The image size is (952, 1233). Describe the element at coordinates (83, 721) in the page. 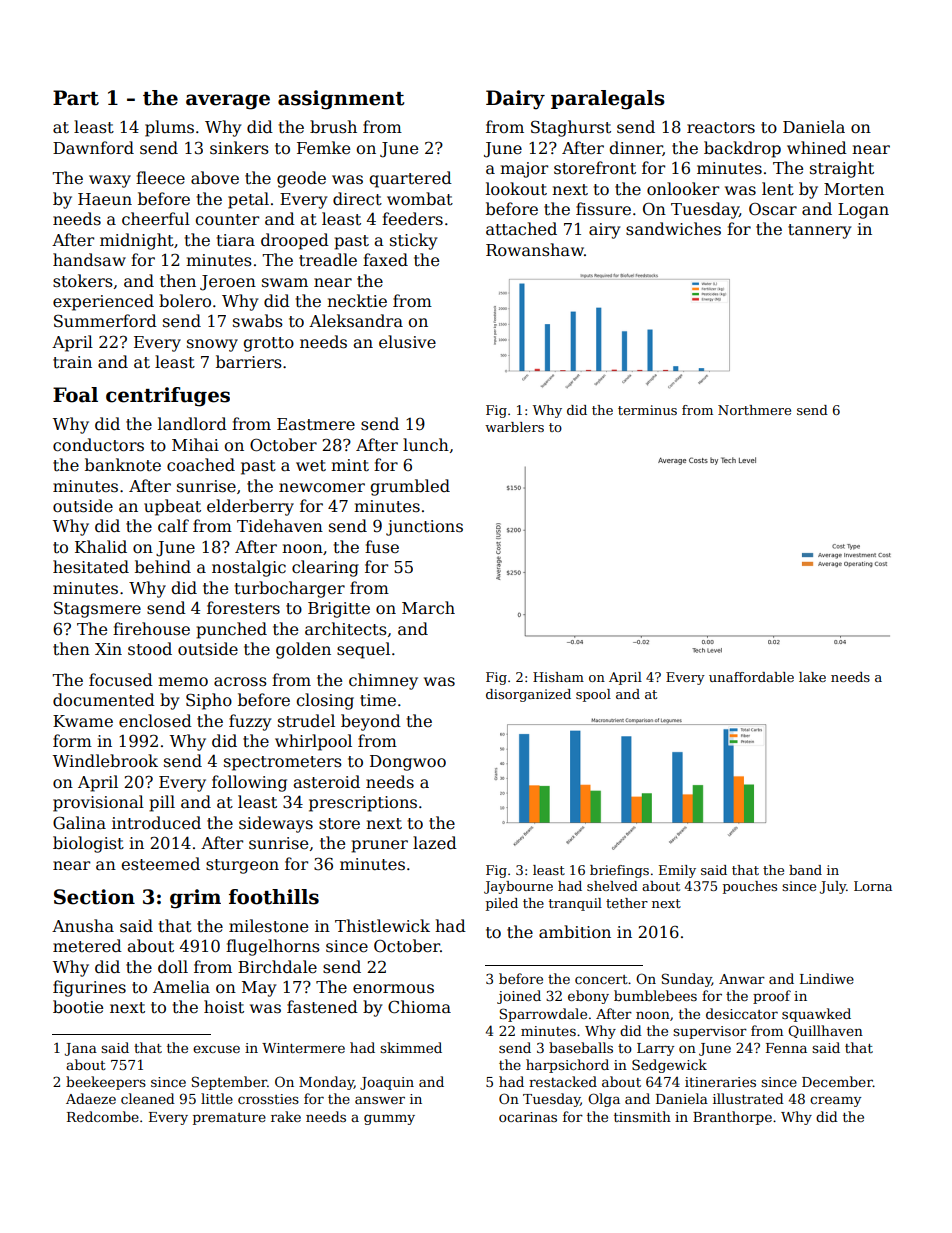

I see `Kwame` at that location.
